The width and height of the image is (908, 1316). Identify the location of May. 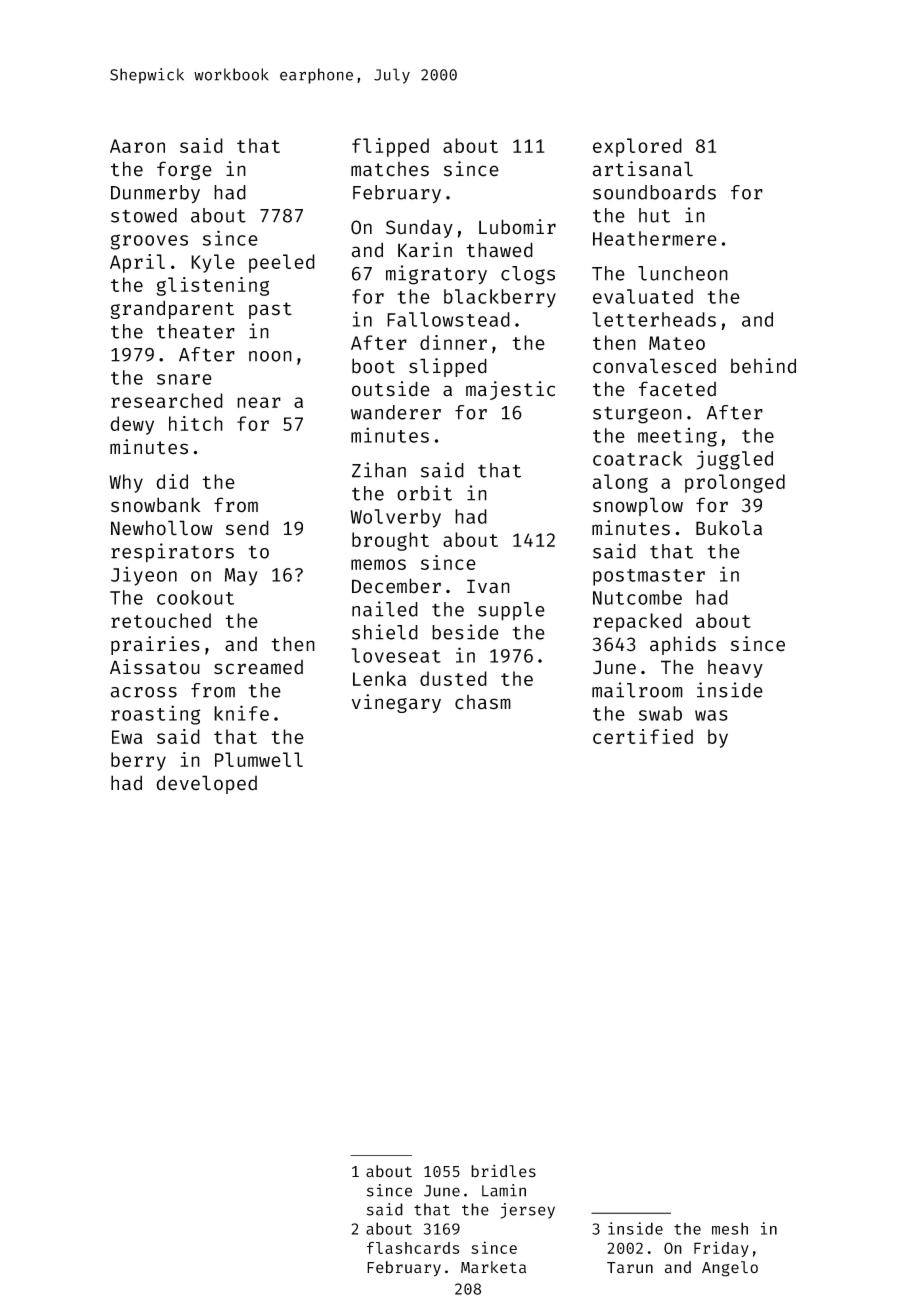
(241, 577).
